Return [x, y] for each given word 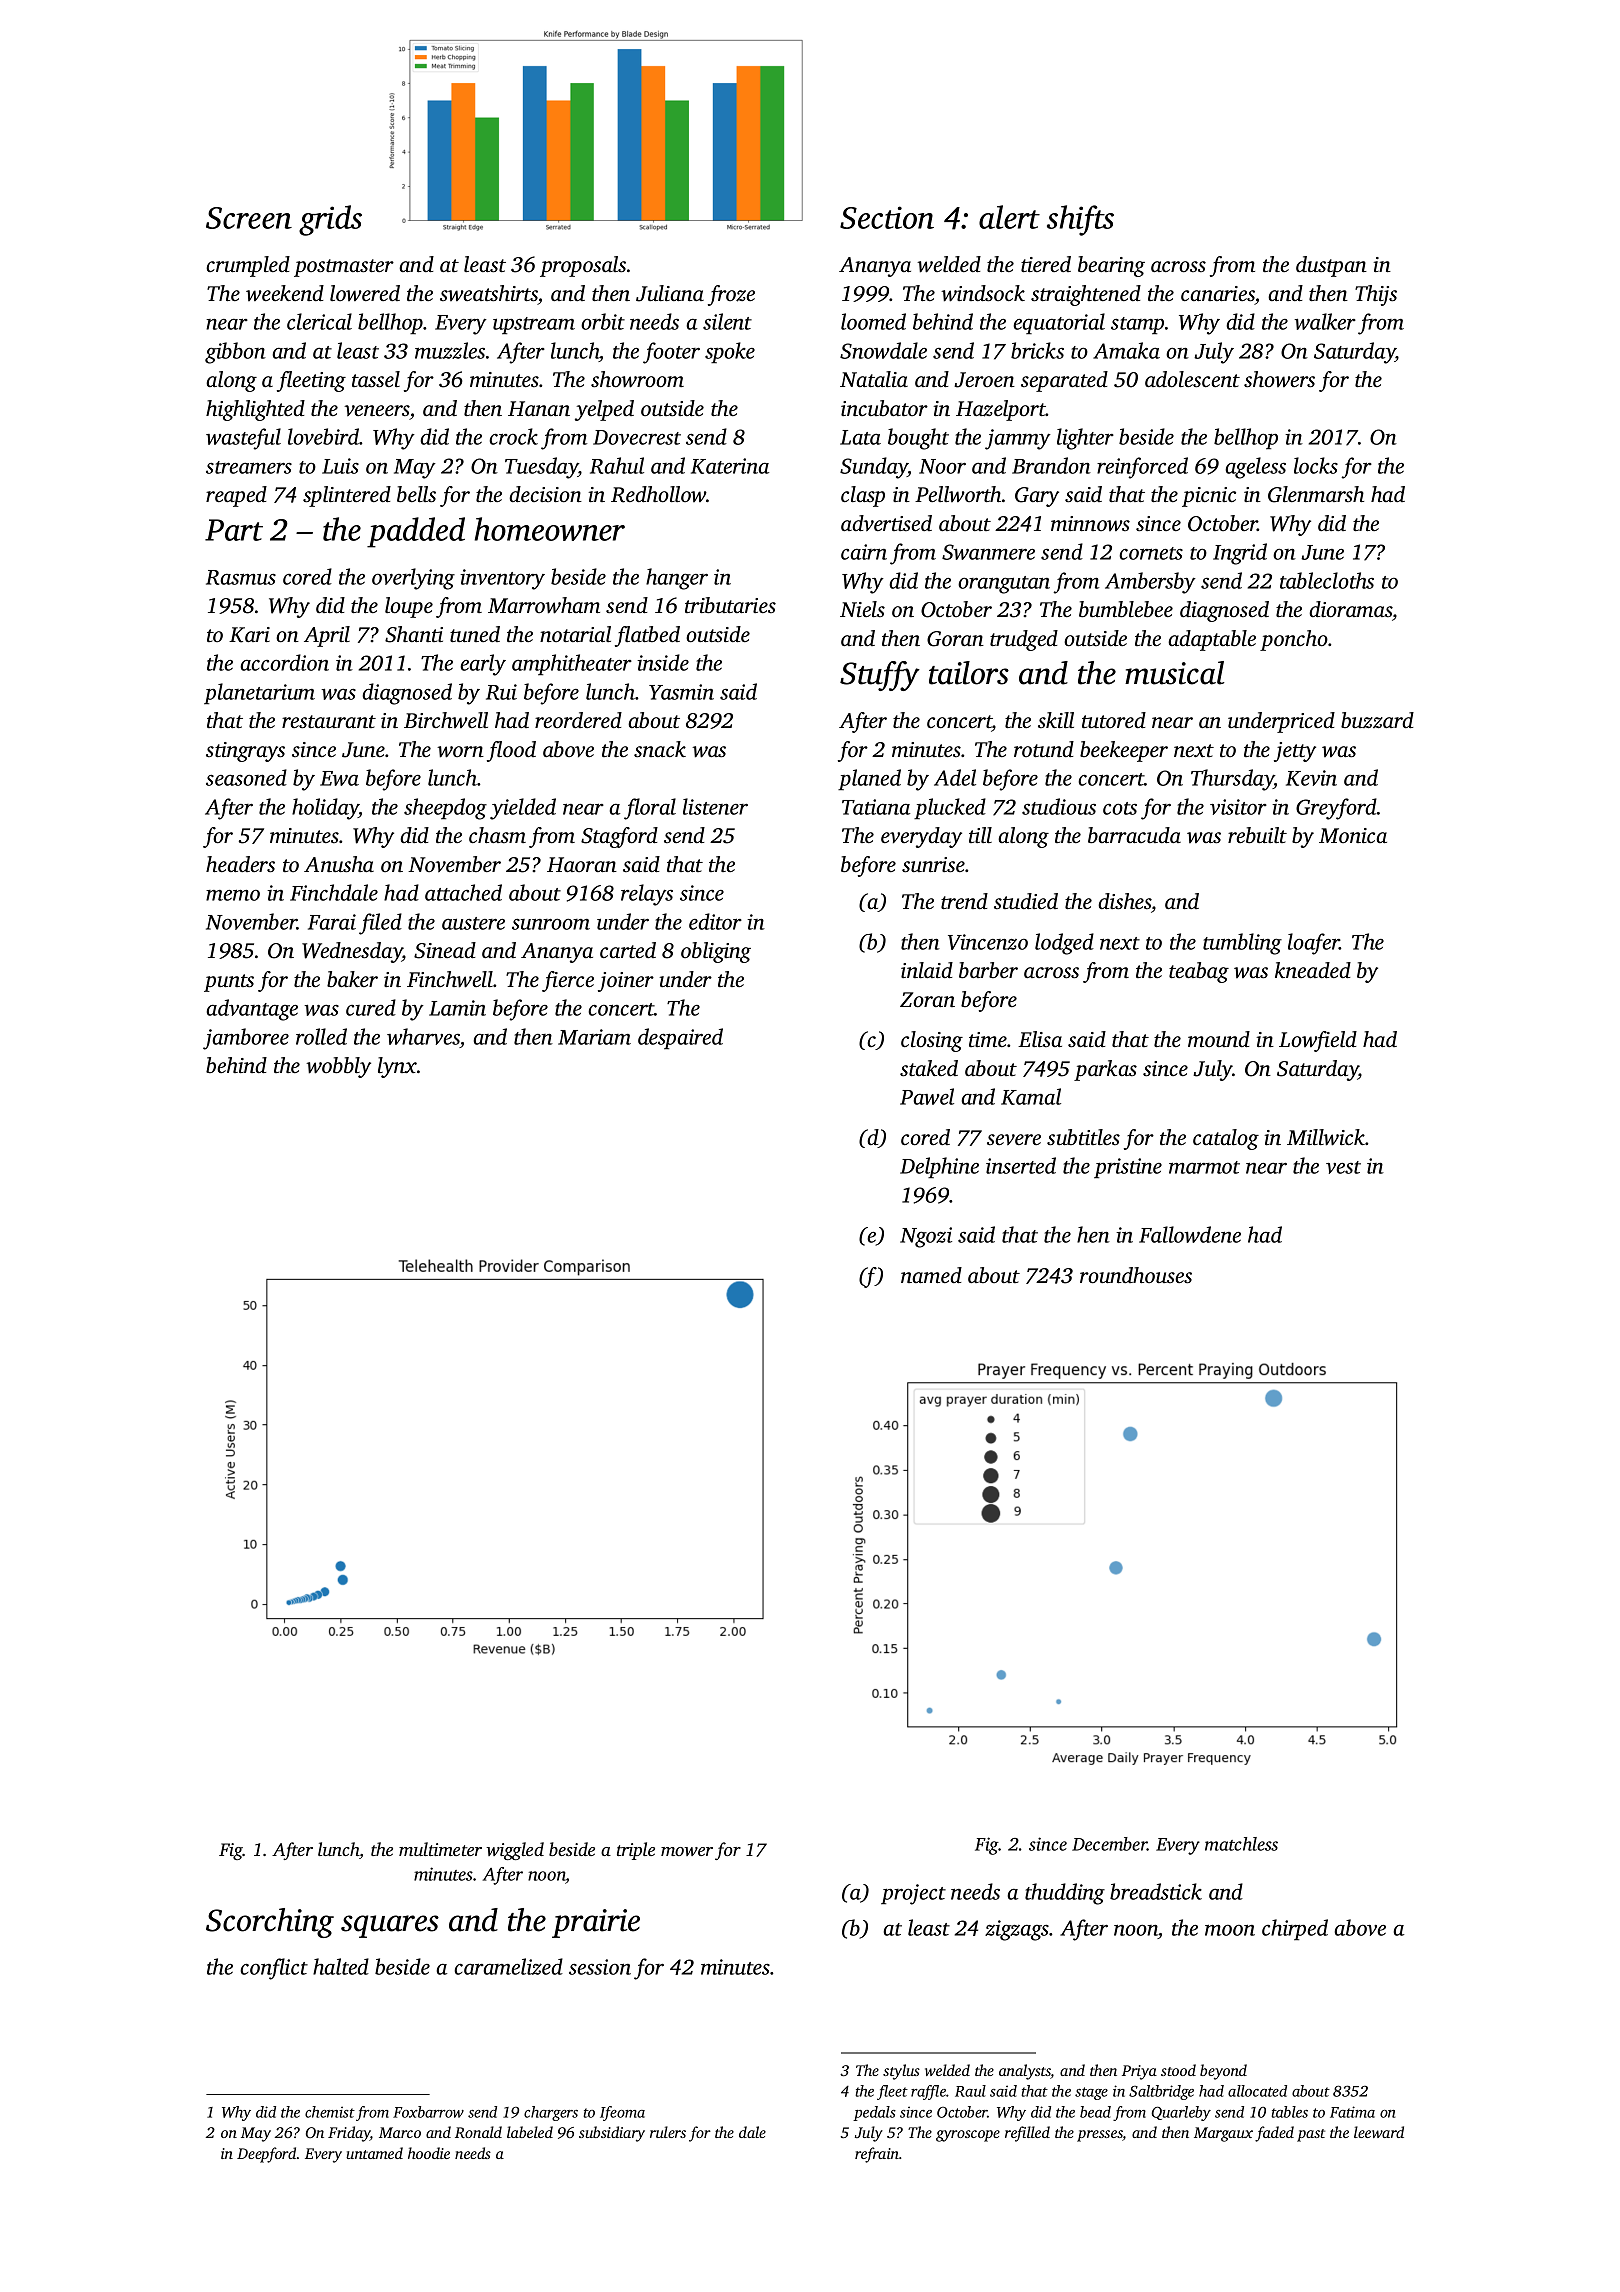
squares [390, 1926]
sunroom [551, 924]
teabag [1199, 972]
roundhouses [1136, 1275]
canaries [1218, 293]
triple [636, 1851]
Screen [249, 218]
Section [887, 217]
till [980, 835]
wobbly [338, 1067]
